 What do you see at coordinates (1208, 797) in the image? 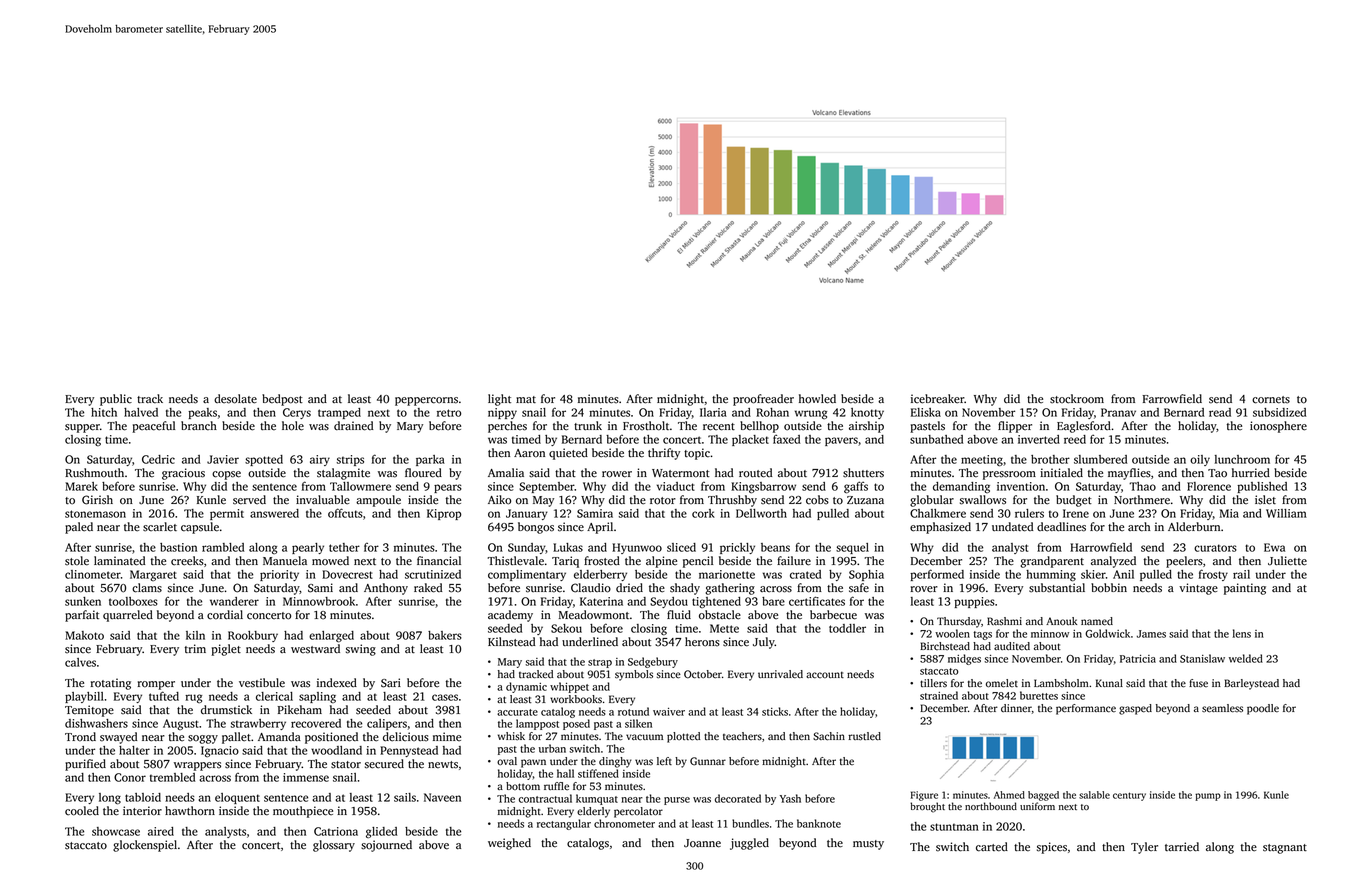
I see `pump` at bounding box center [1208, 797].
